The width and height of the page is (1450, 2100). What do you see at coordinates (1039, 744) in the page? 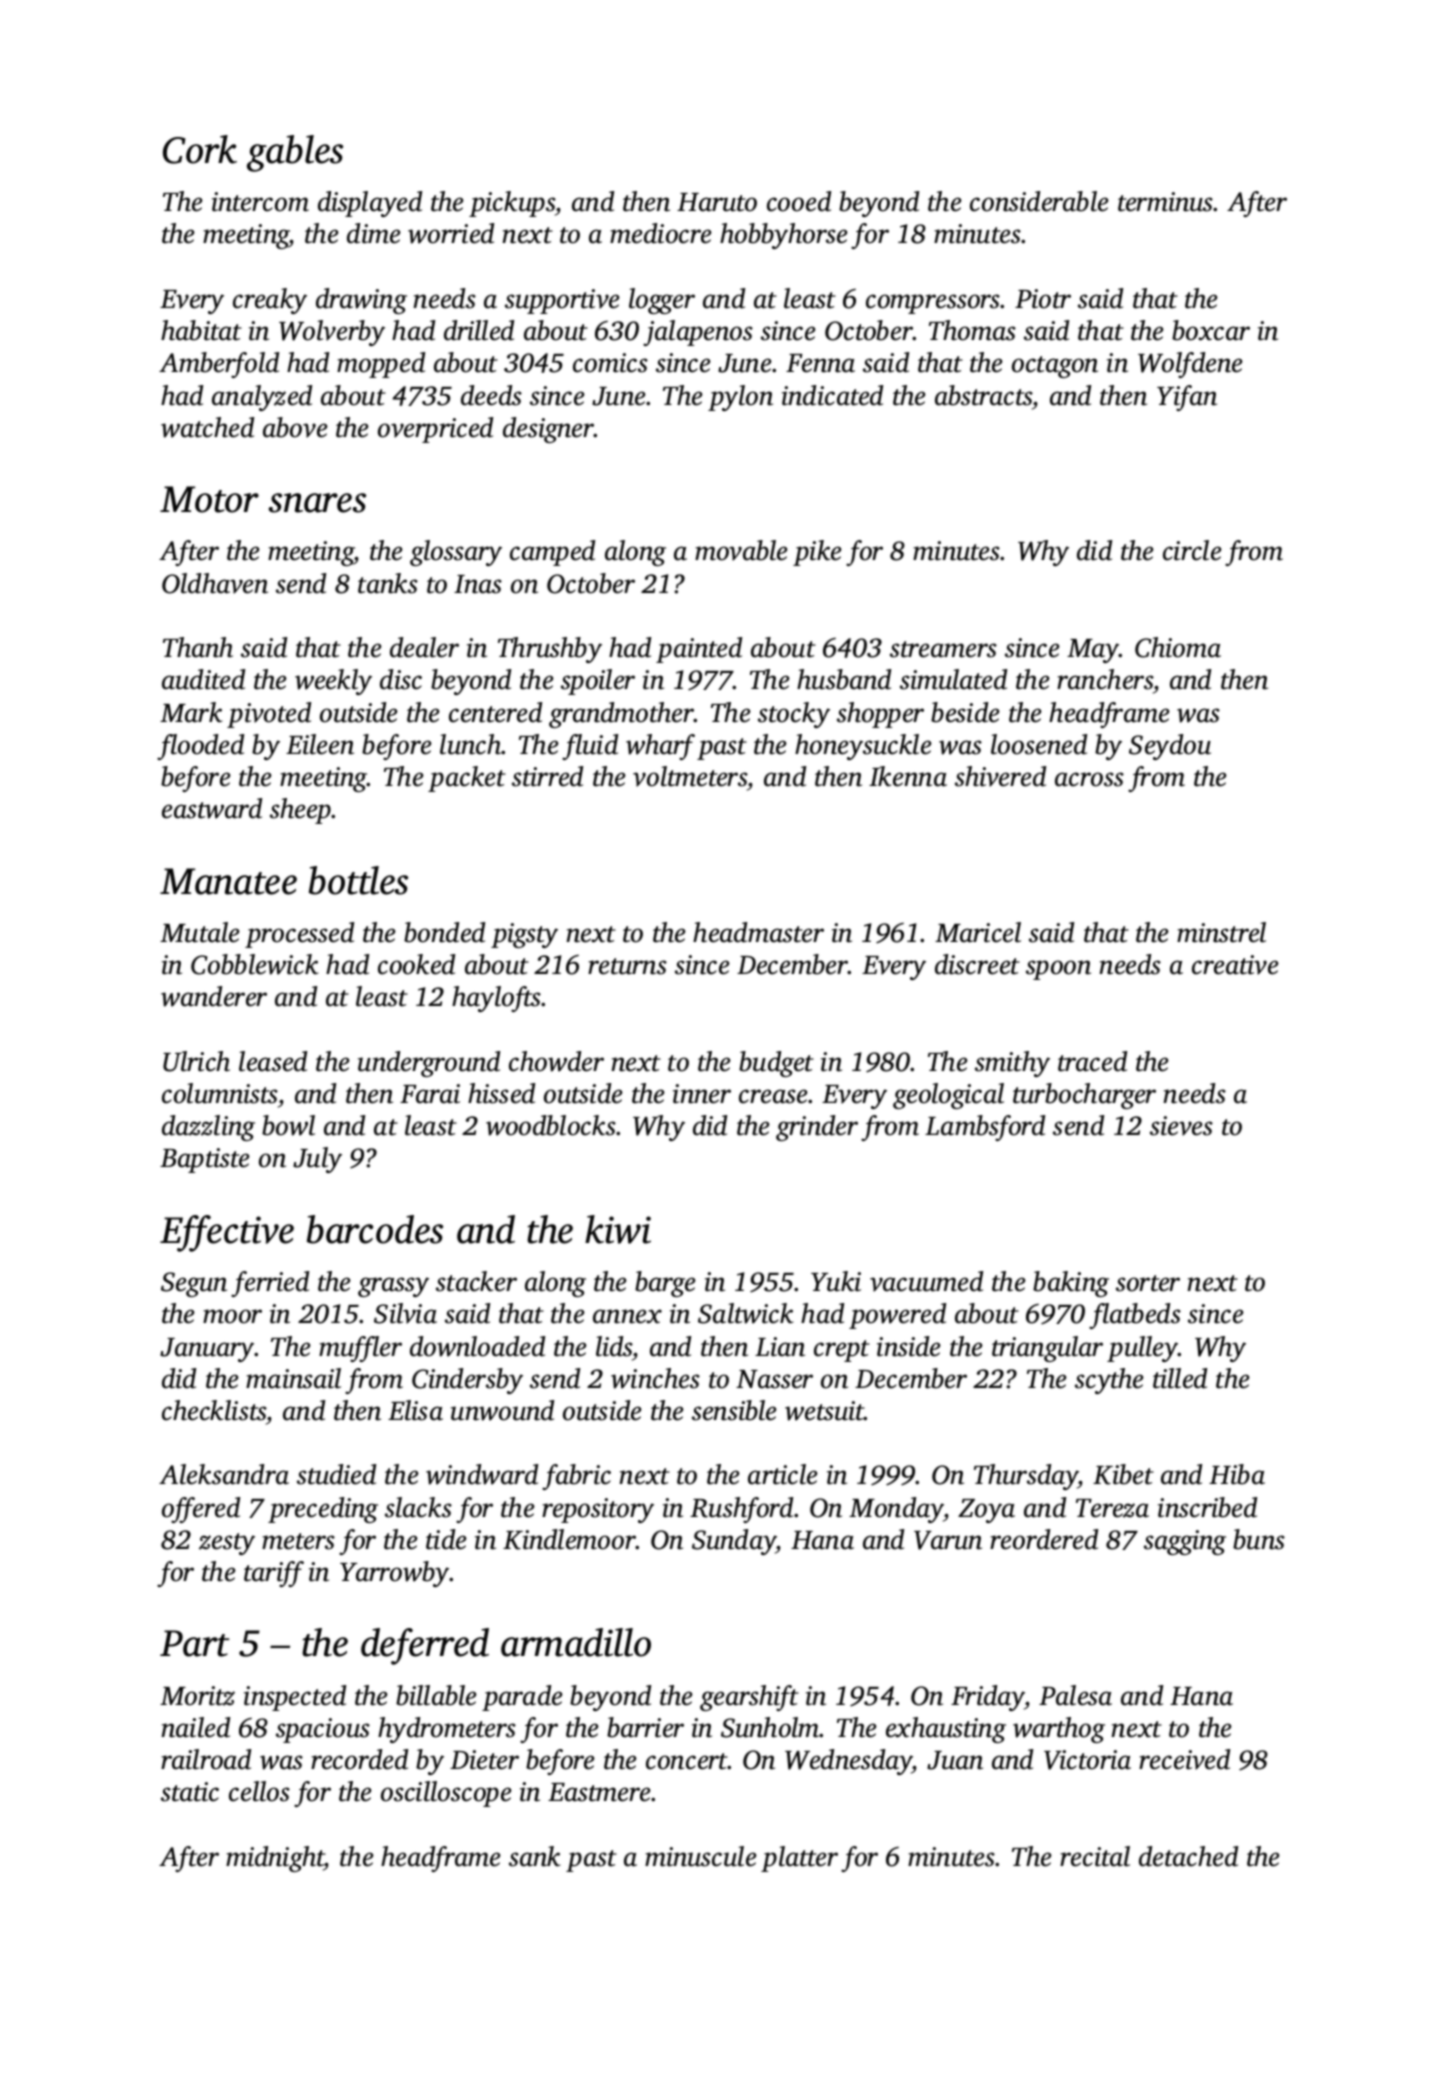
I see `loosened` at bounding box center [1039, 744].
